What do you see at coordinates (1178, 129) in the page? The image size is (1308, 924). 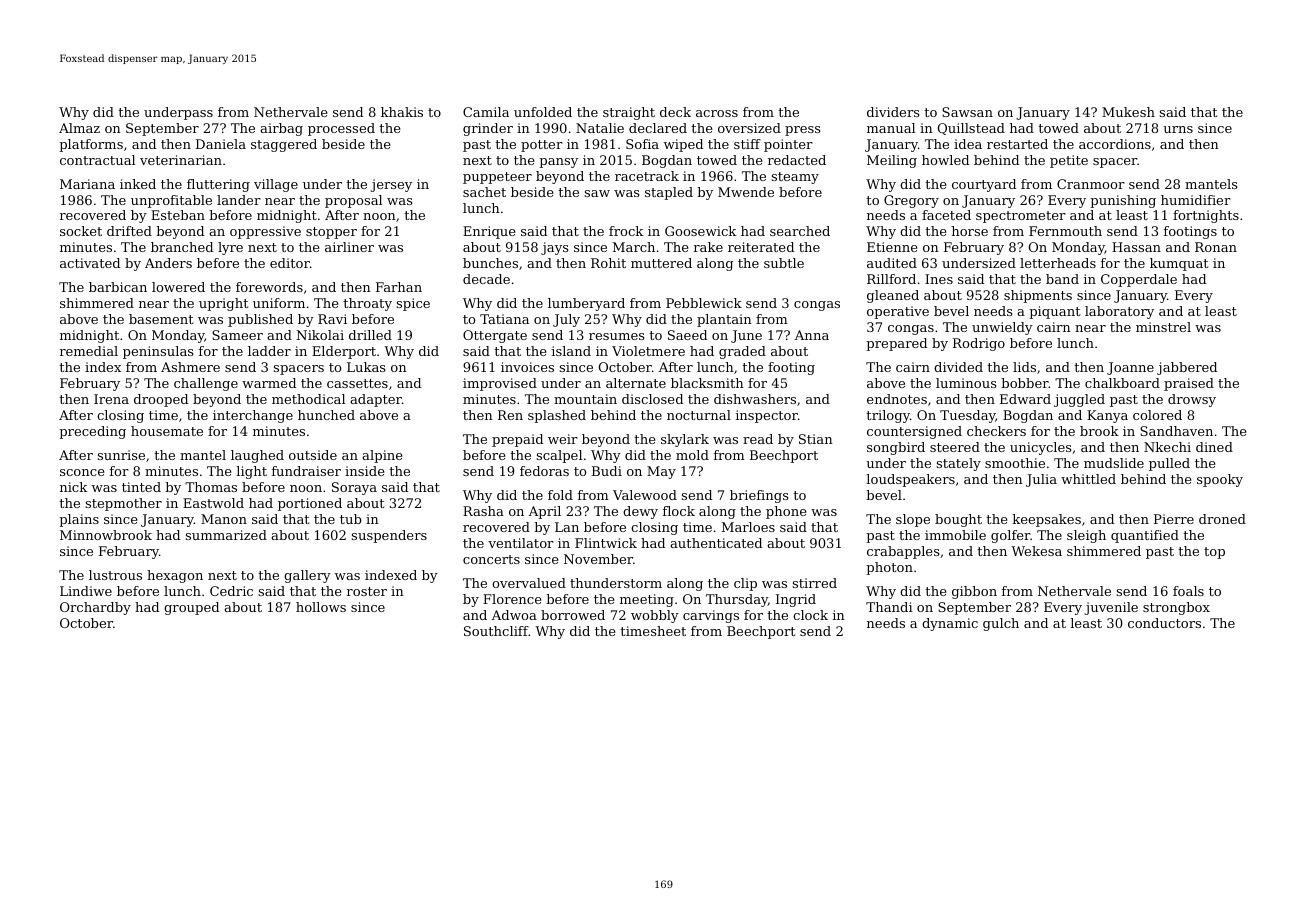 I see `urns` at bounding box center [1178, 129].
